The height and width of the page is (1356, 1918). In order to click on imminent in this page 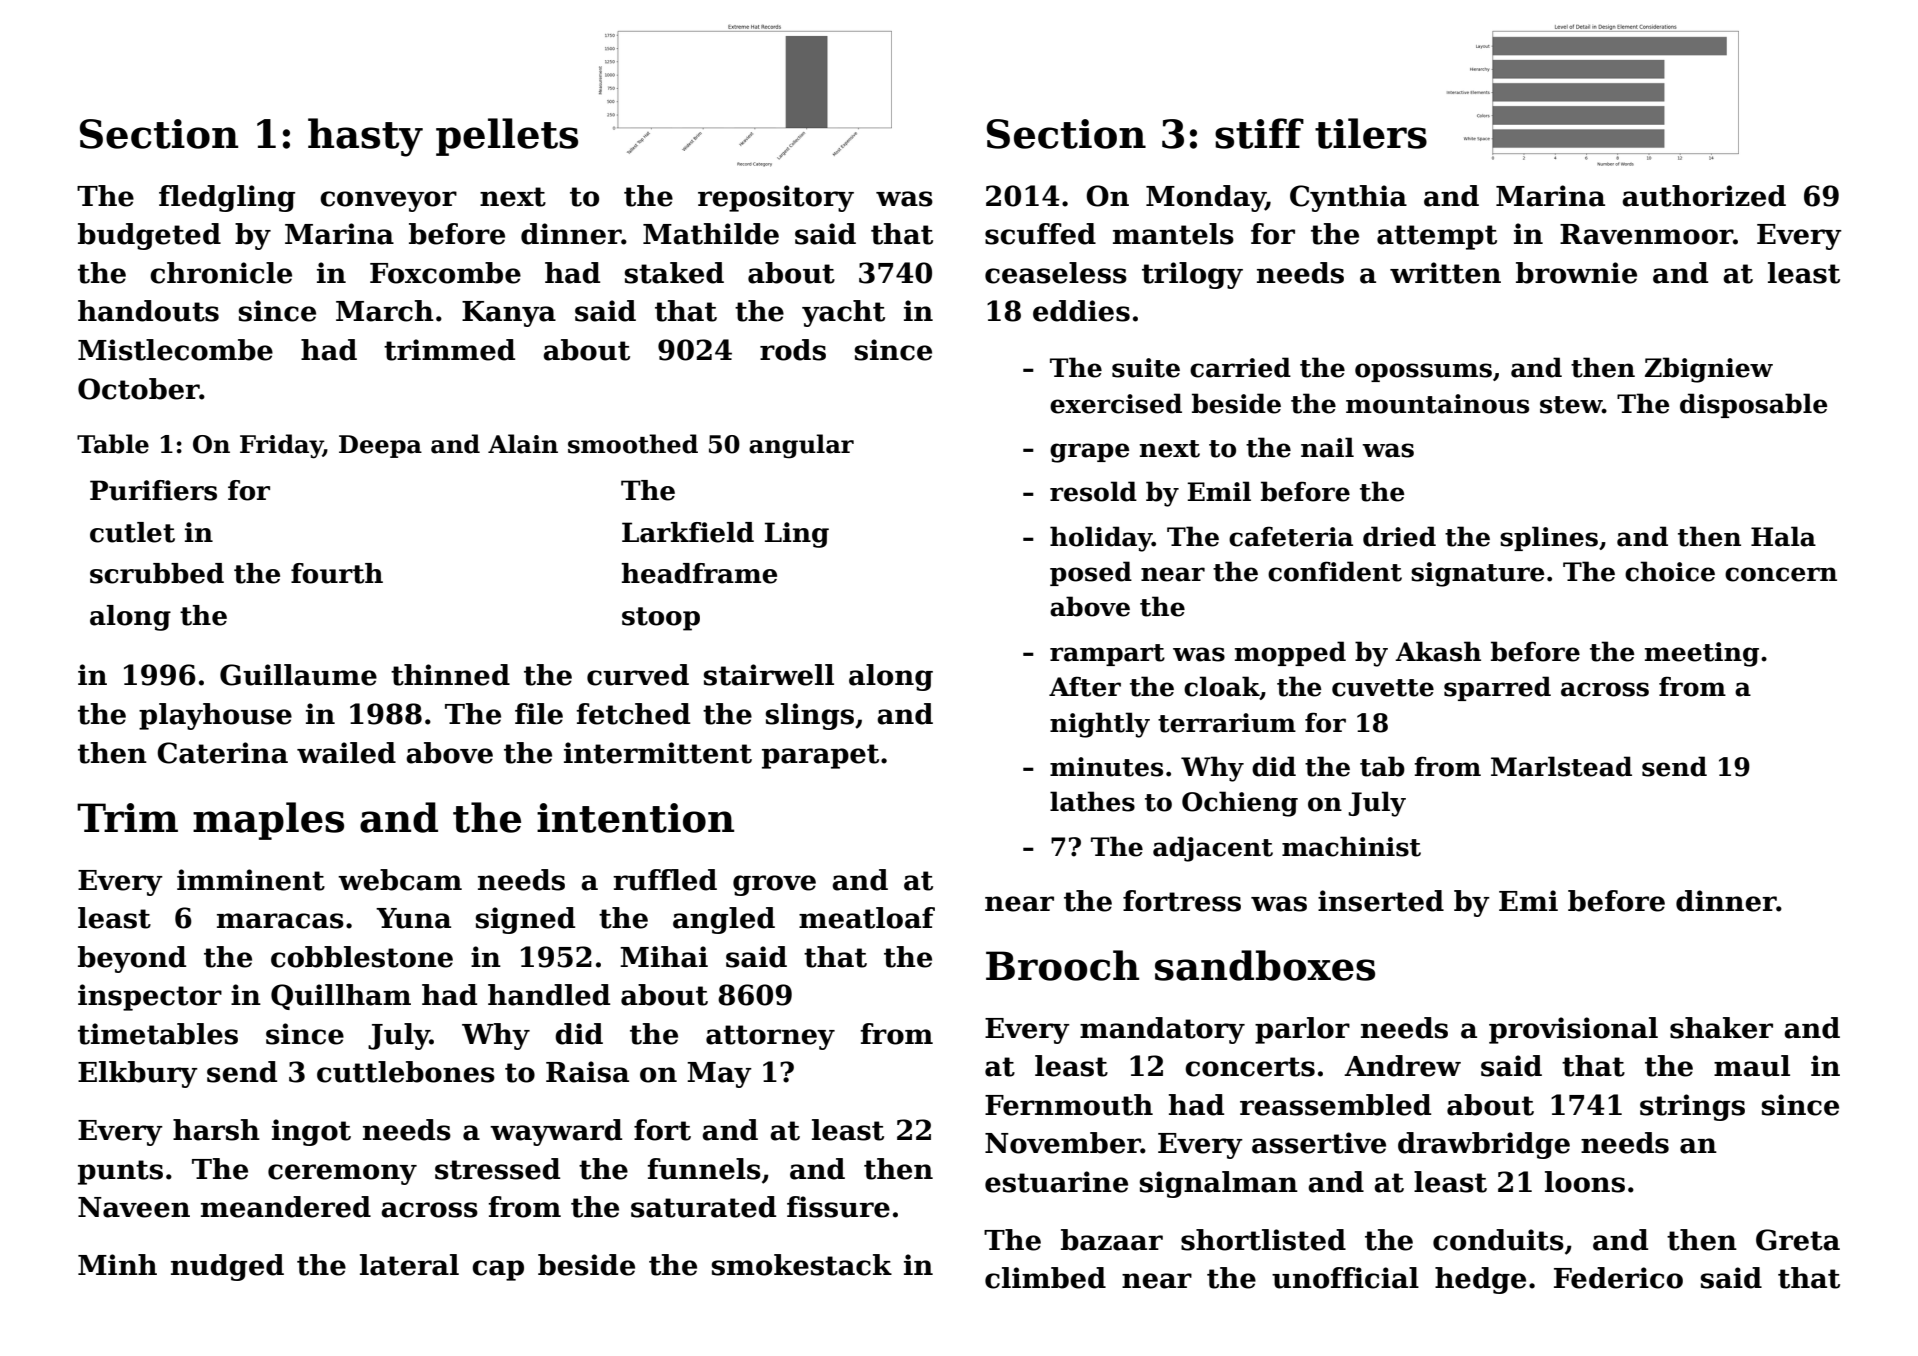, I will do `click(251, 880)`.
